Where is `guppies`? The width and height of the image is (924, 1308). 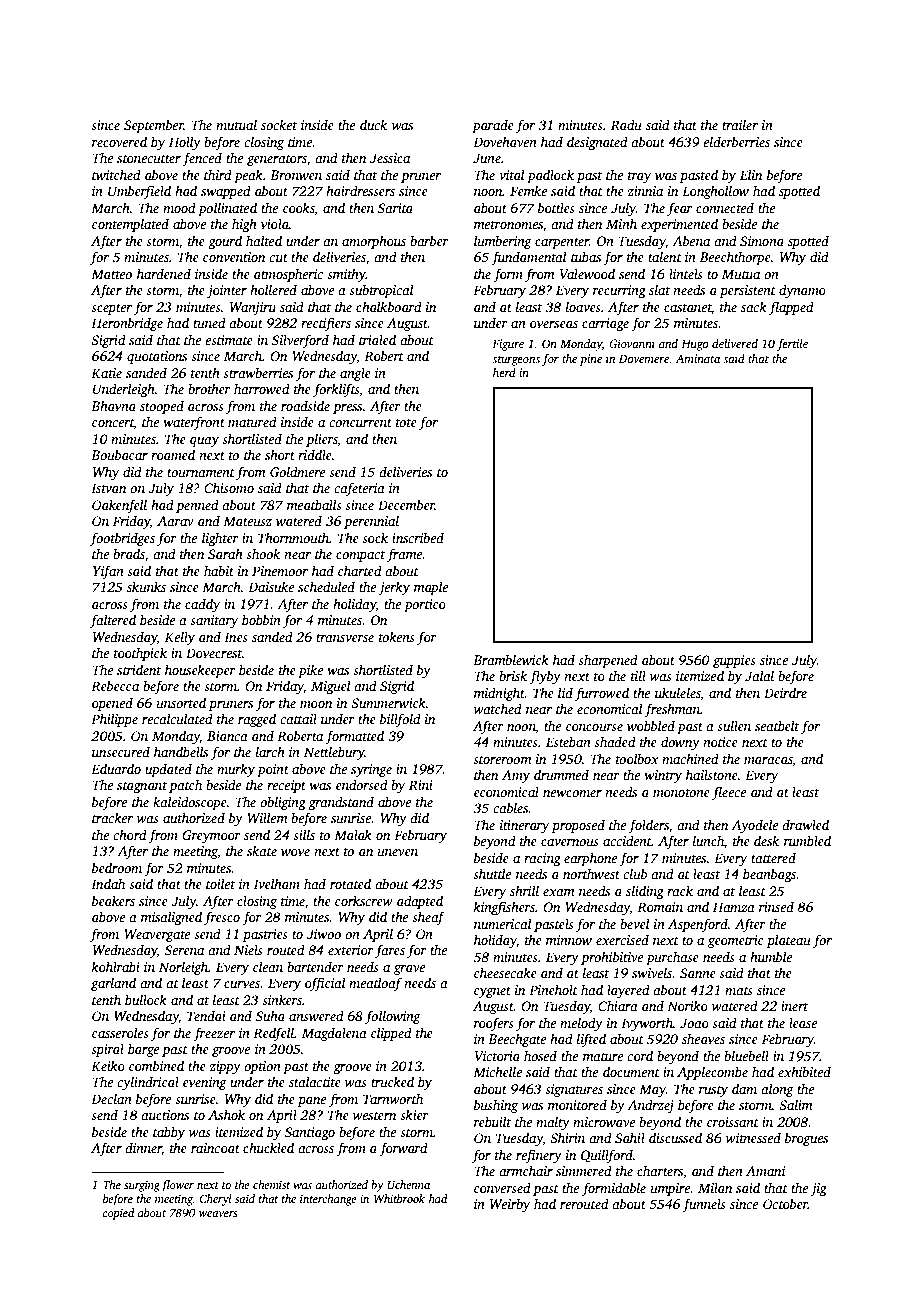
guppies is located at coordinates (734, 661).
